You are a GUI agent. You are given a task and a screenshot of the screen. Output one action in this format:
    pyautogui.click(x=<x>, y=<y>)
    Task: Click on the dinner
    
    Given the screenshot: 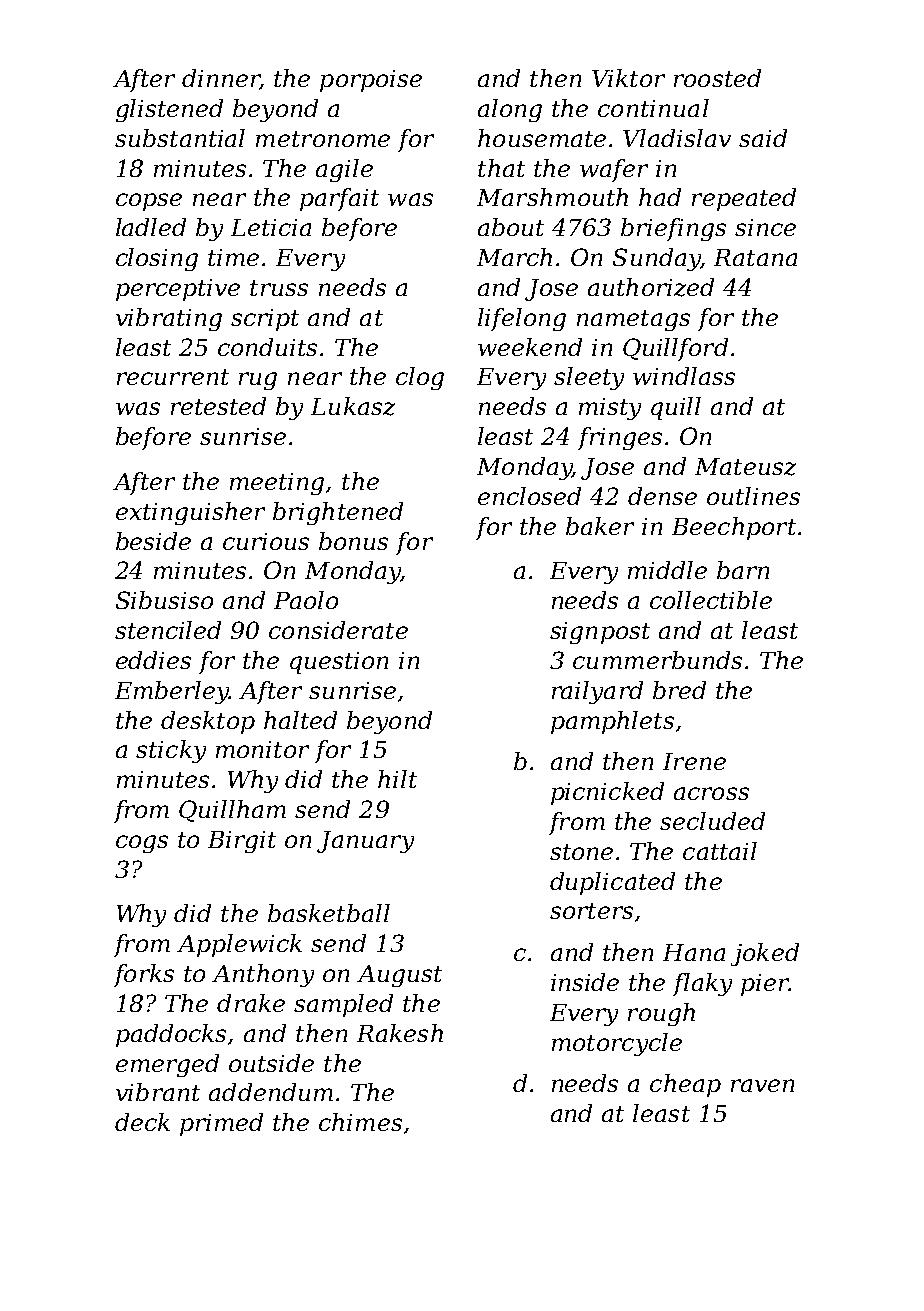 What is the action you would take?
    pyautogui.click(x=221, y=79)
